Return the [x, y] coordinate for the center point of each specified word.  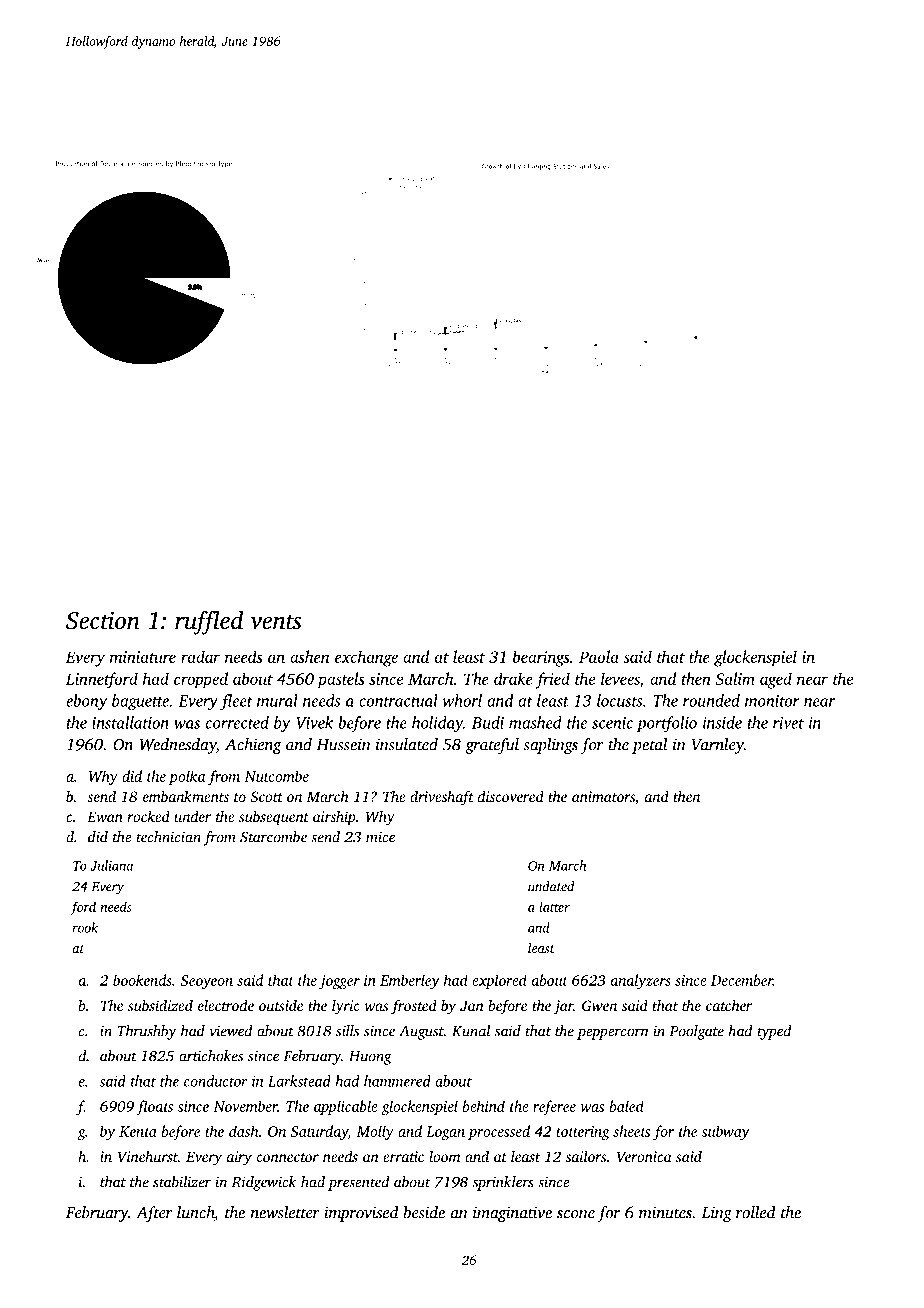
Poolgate [697, 1032]
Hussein [344, 744]
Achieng [253, 746]
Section [103, 621]
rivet [788, 723]
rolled [755, 1212]
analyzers [641, 981]
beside [424, 1212]
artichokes [211, 1056]
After [154, 1214]
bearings [541, 658]
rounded [711, 700]
